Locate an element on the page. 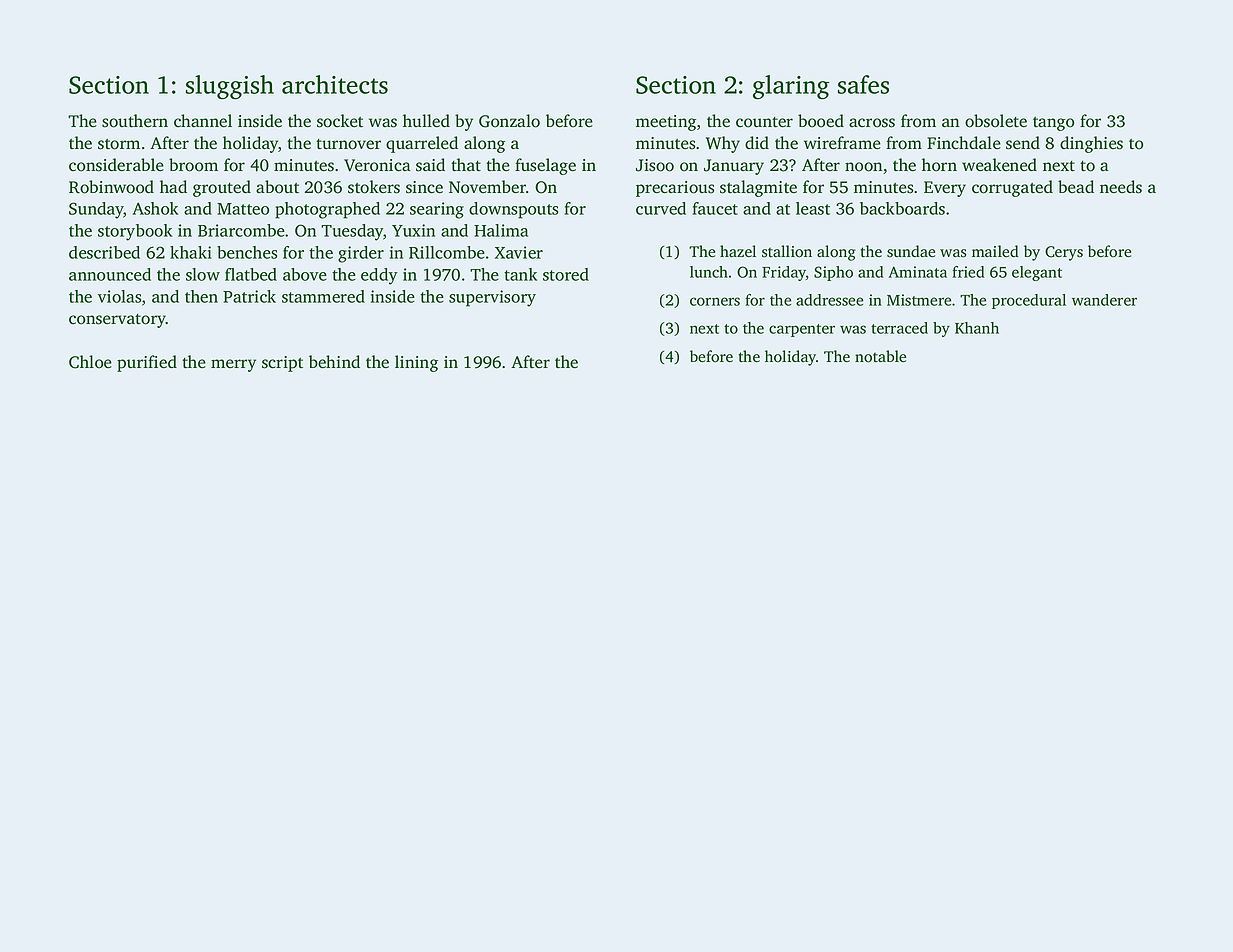  merry is located at coordinates (233, 365).
